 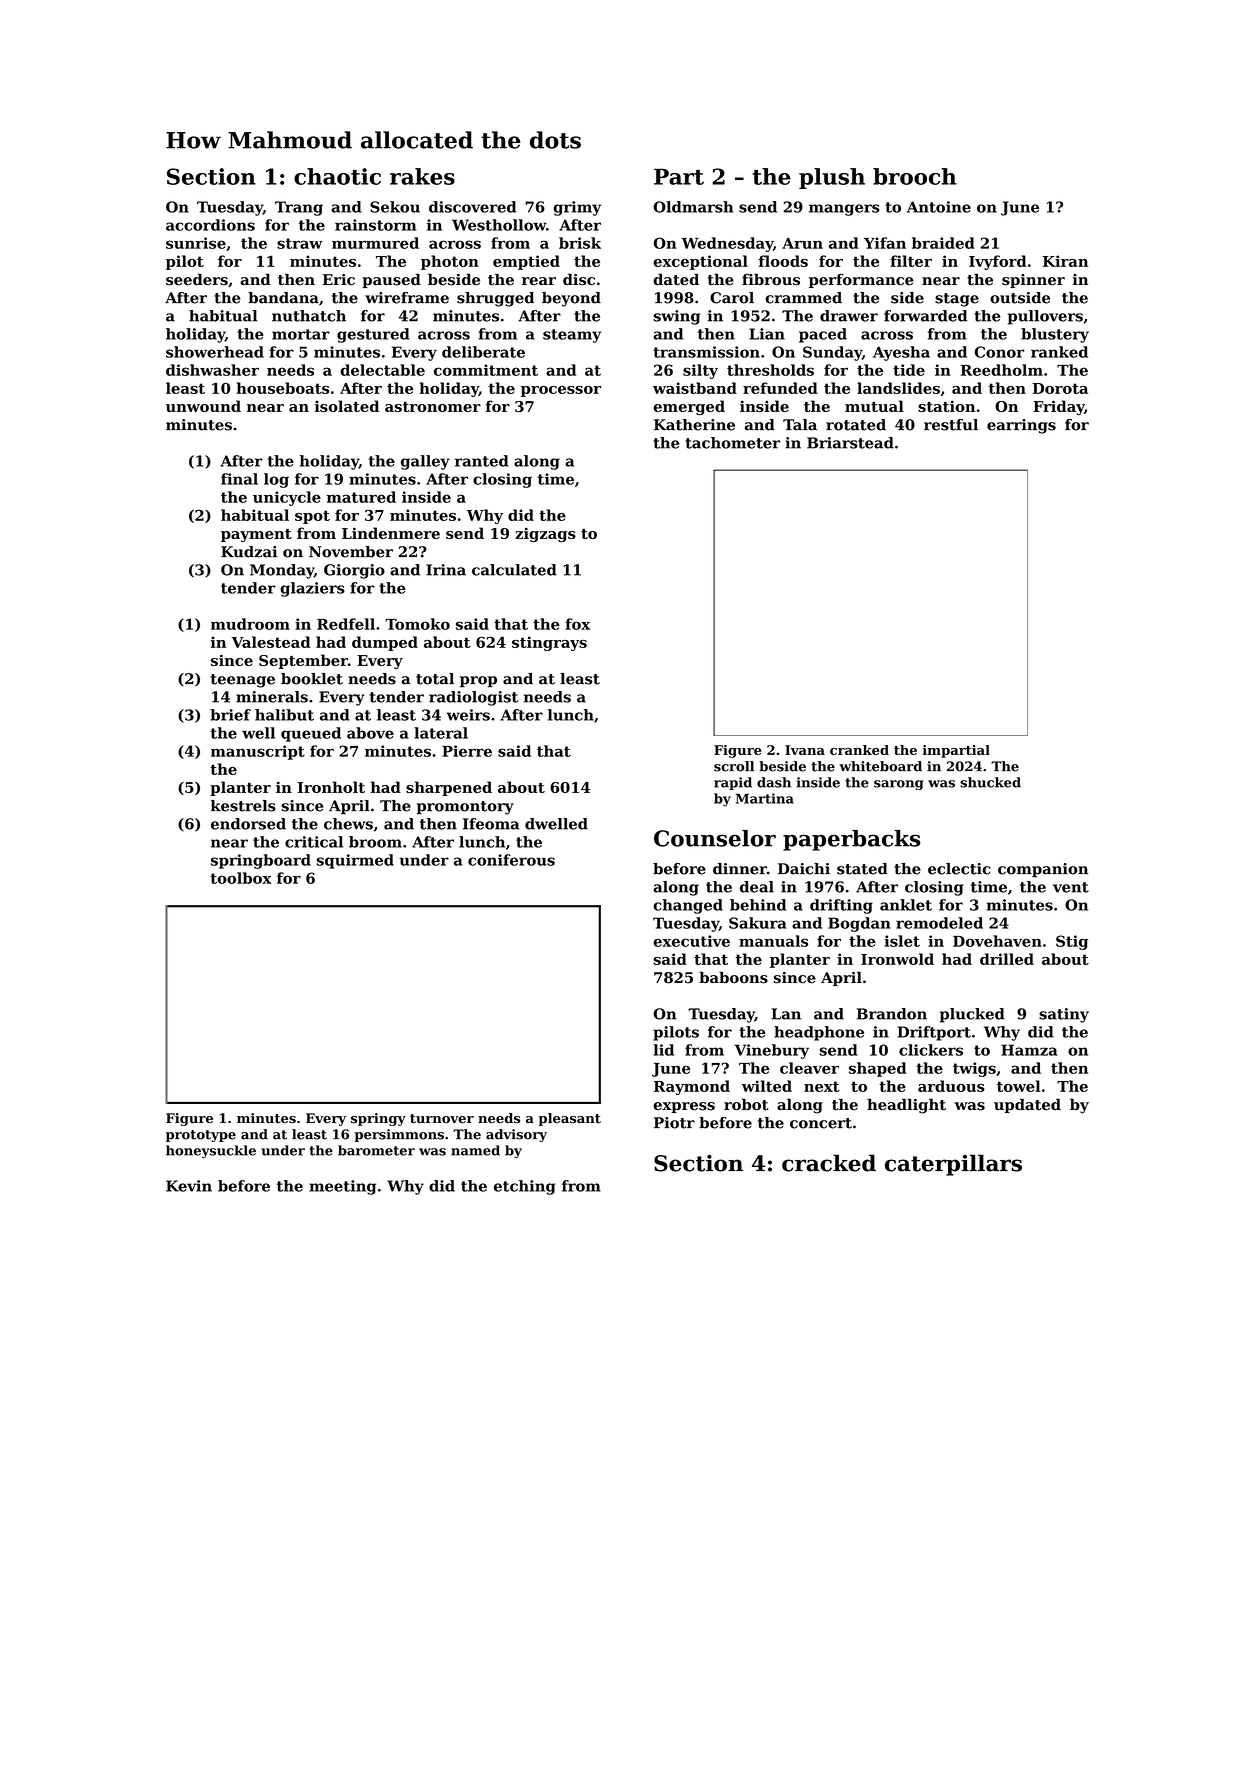 I want to click on Briarstead, so click(x=850, y=443).
